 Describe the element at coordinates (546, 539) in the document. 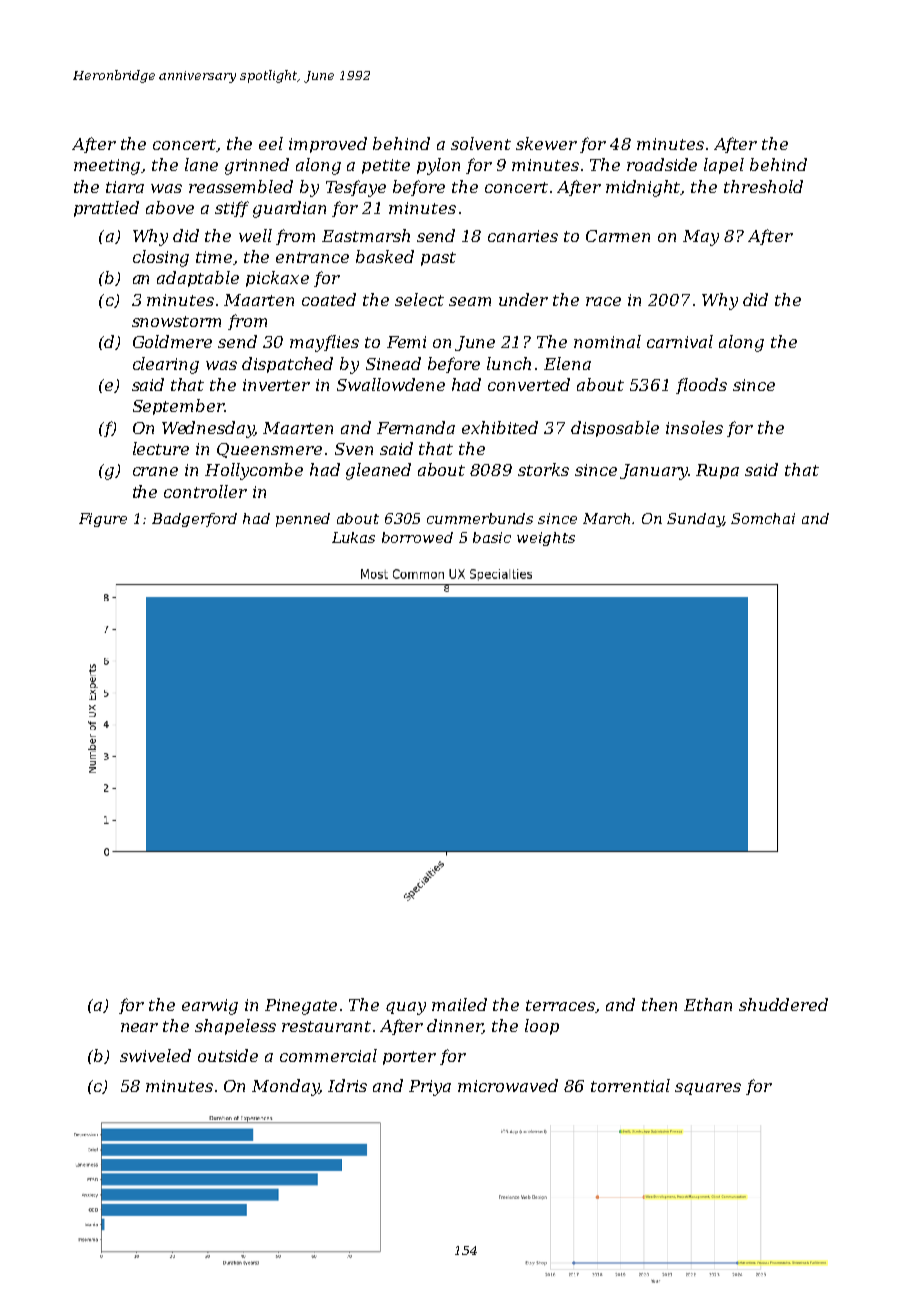

I see `weights` at that location.
